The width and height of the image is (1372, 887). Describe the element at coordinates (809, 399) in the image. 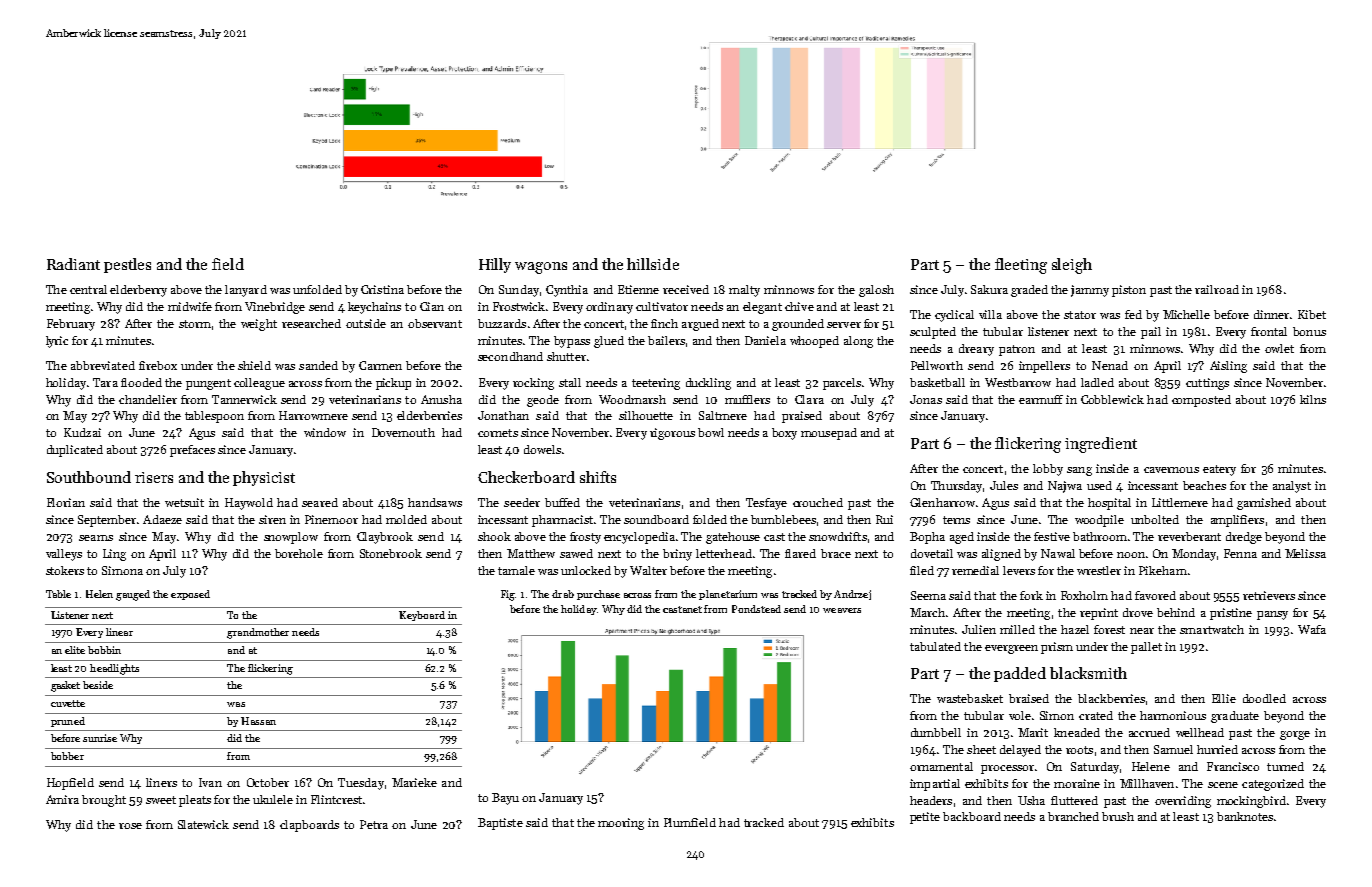

I see `Clara` at that location.
